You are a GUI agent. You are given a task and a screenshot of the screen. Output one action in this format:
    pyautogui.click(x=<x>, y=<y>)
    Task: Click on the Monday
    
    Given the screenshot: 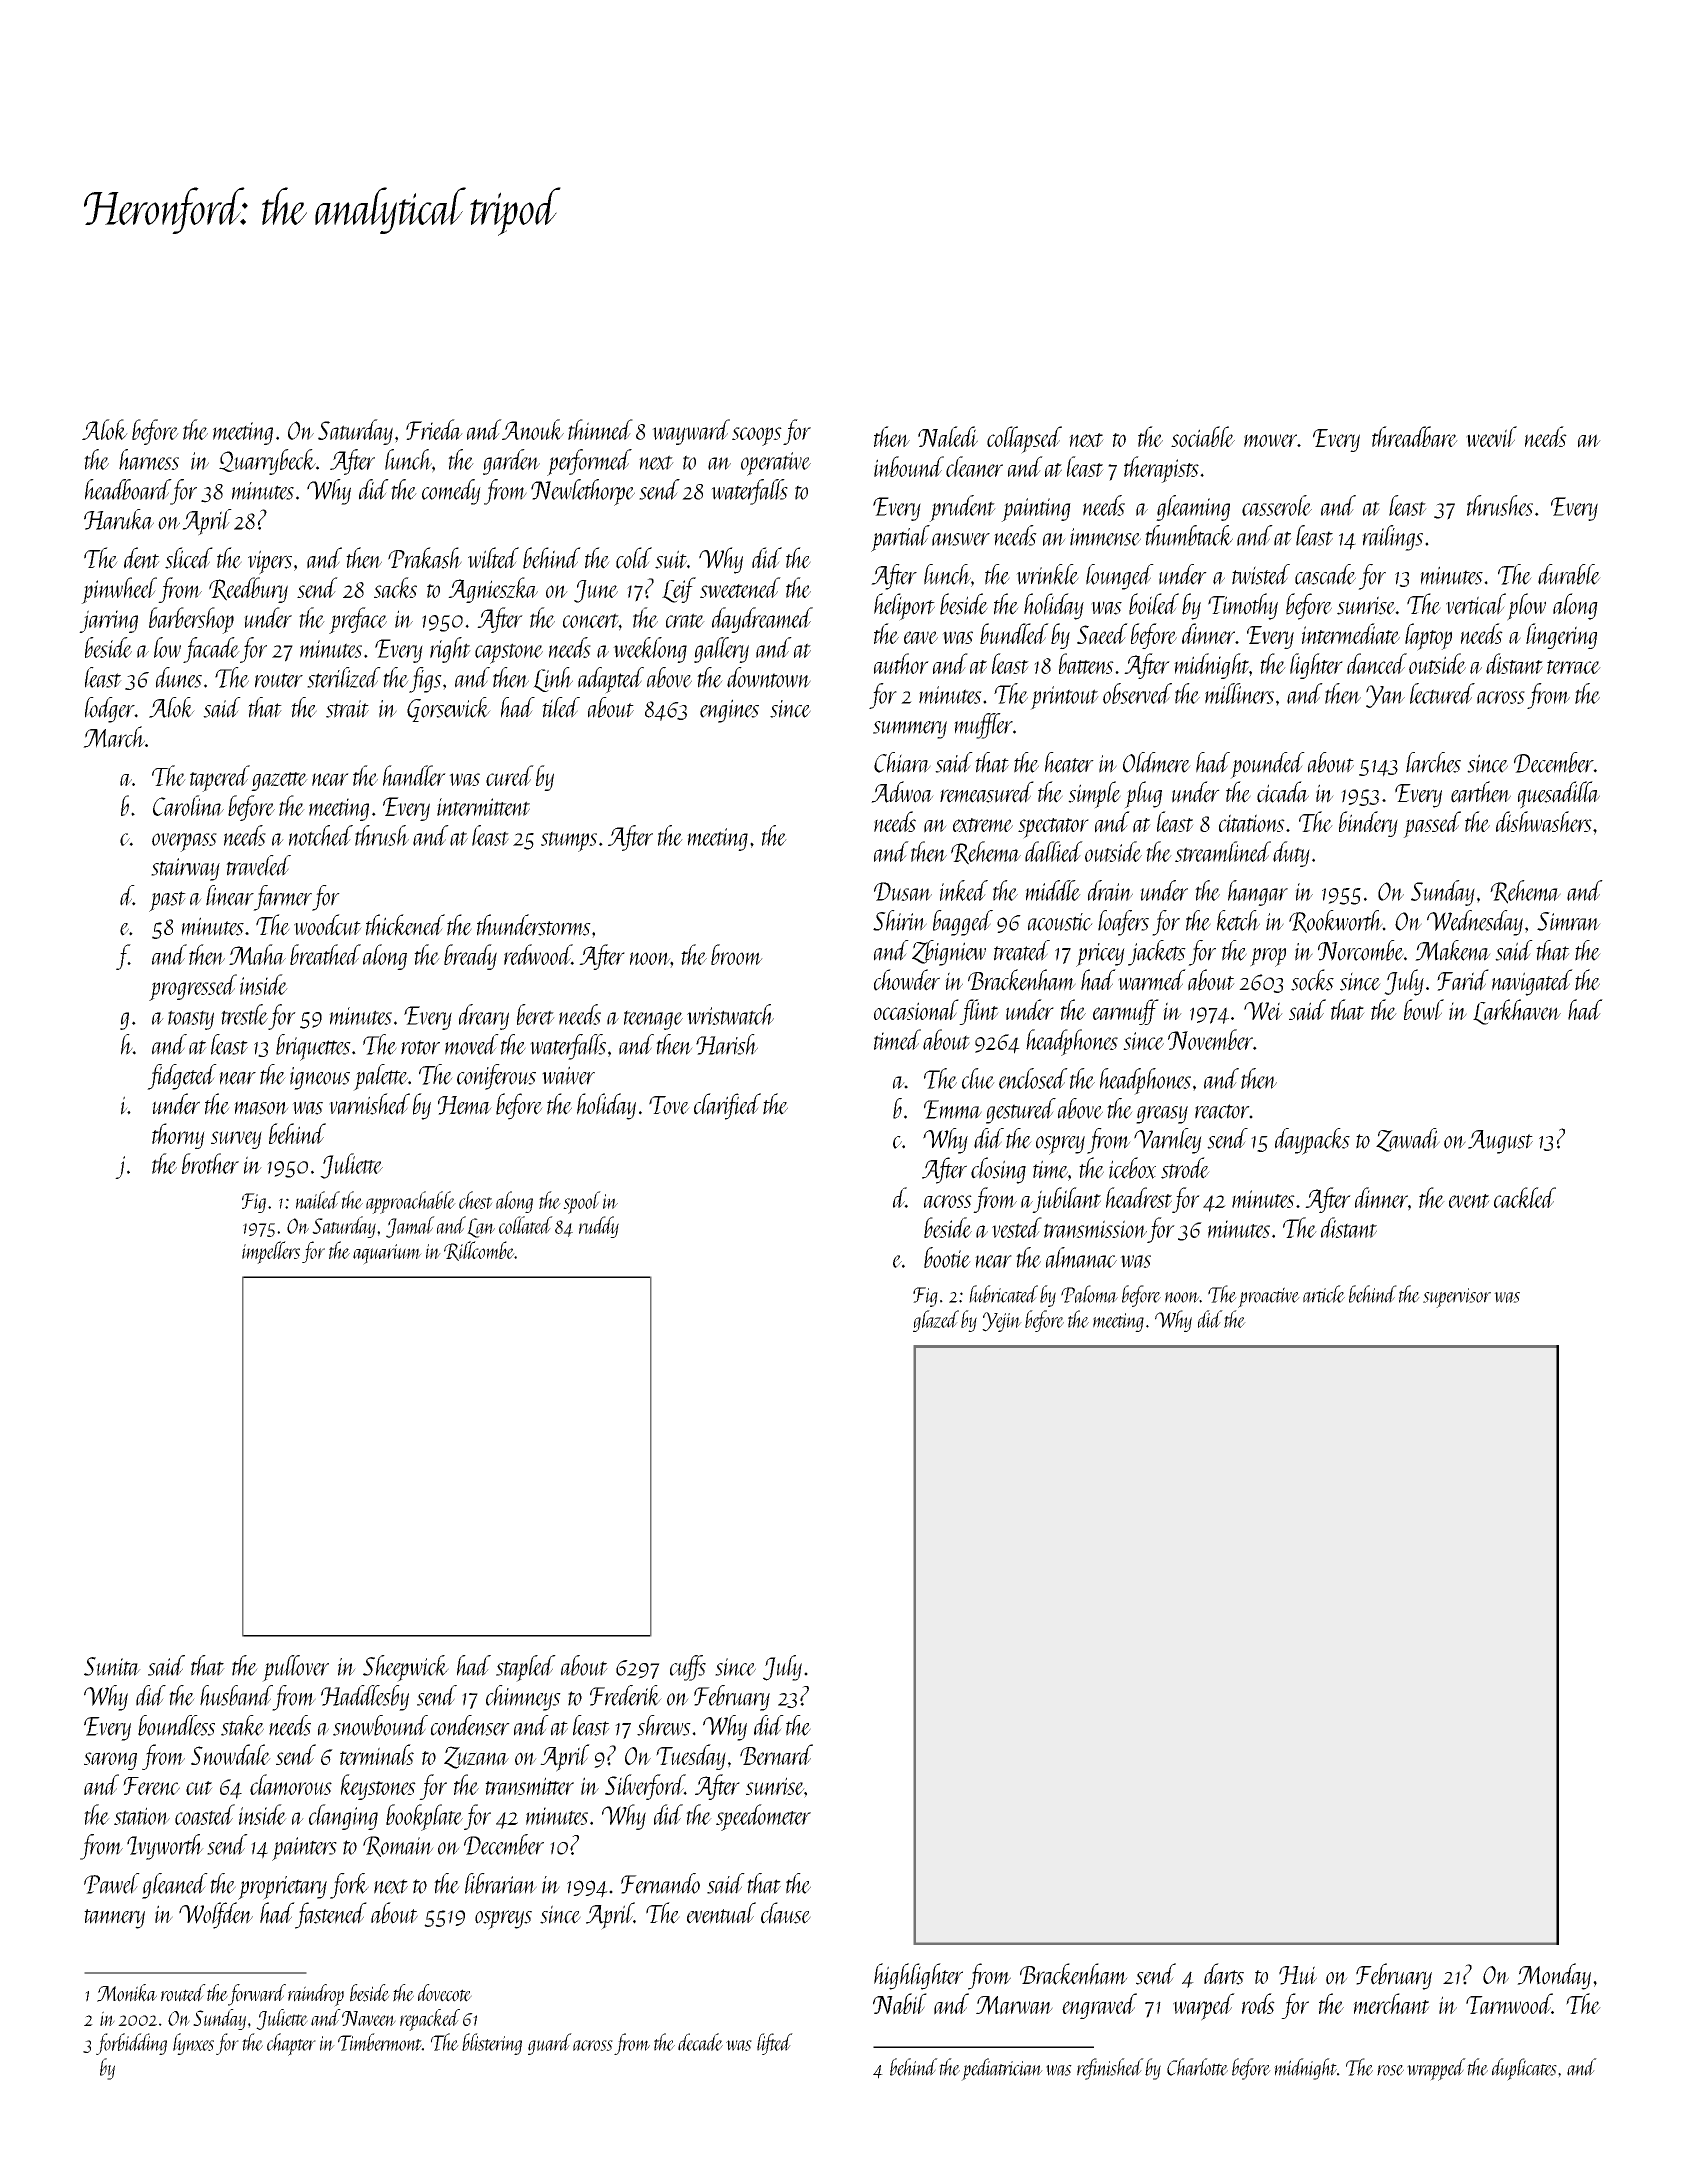 What is the action you would take?
    pyautogui.click(x=1554, y=1976)
